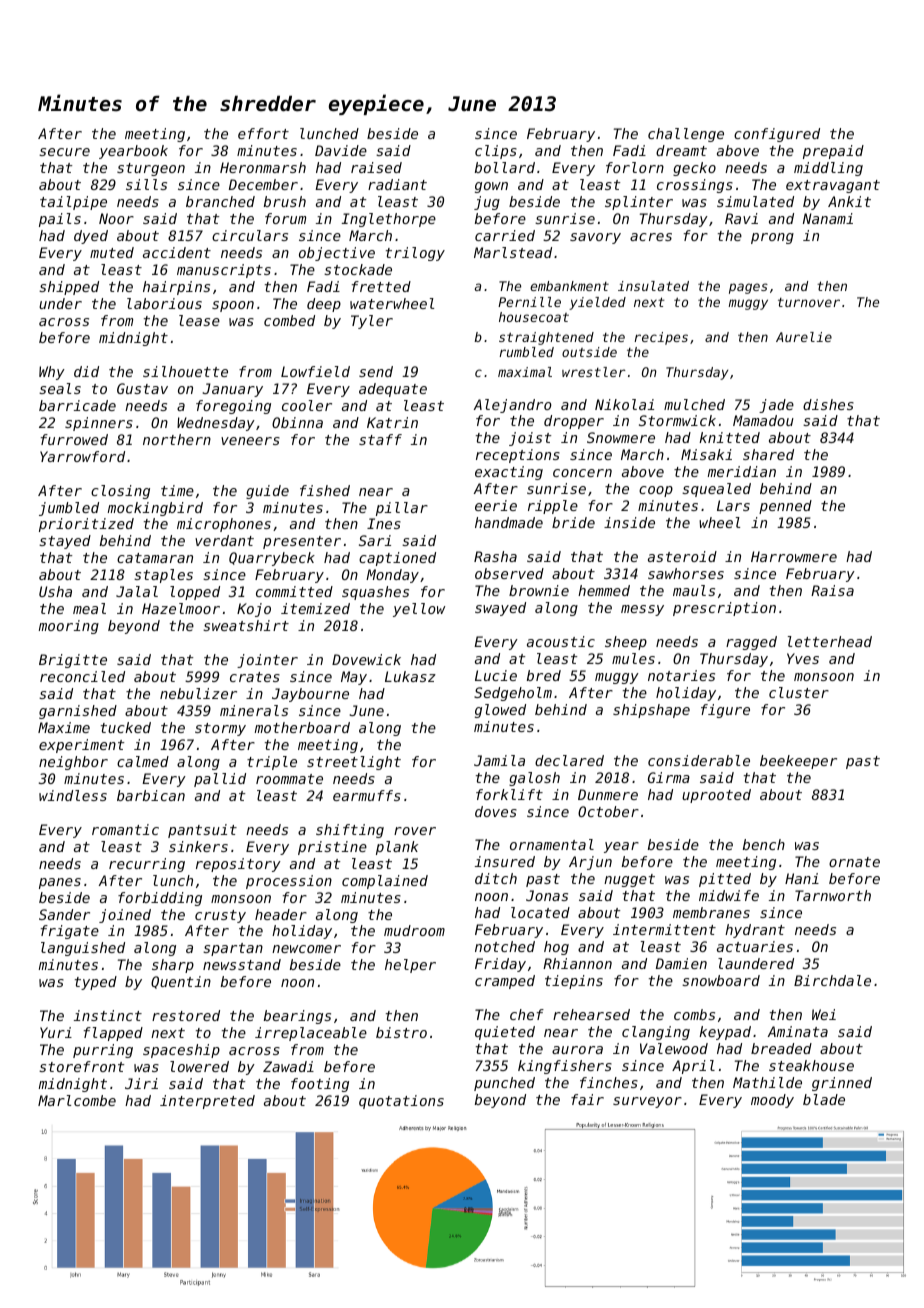  What do you see at coordinates (263, 133) in the document?
I see `effort` at bounding box center [263, 133].
